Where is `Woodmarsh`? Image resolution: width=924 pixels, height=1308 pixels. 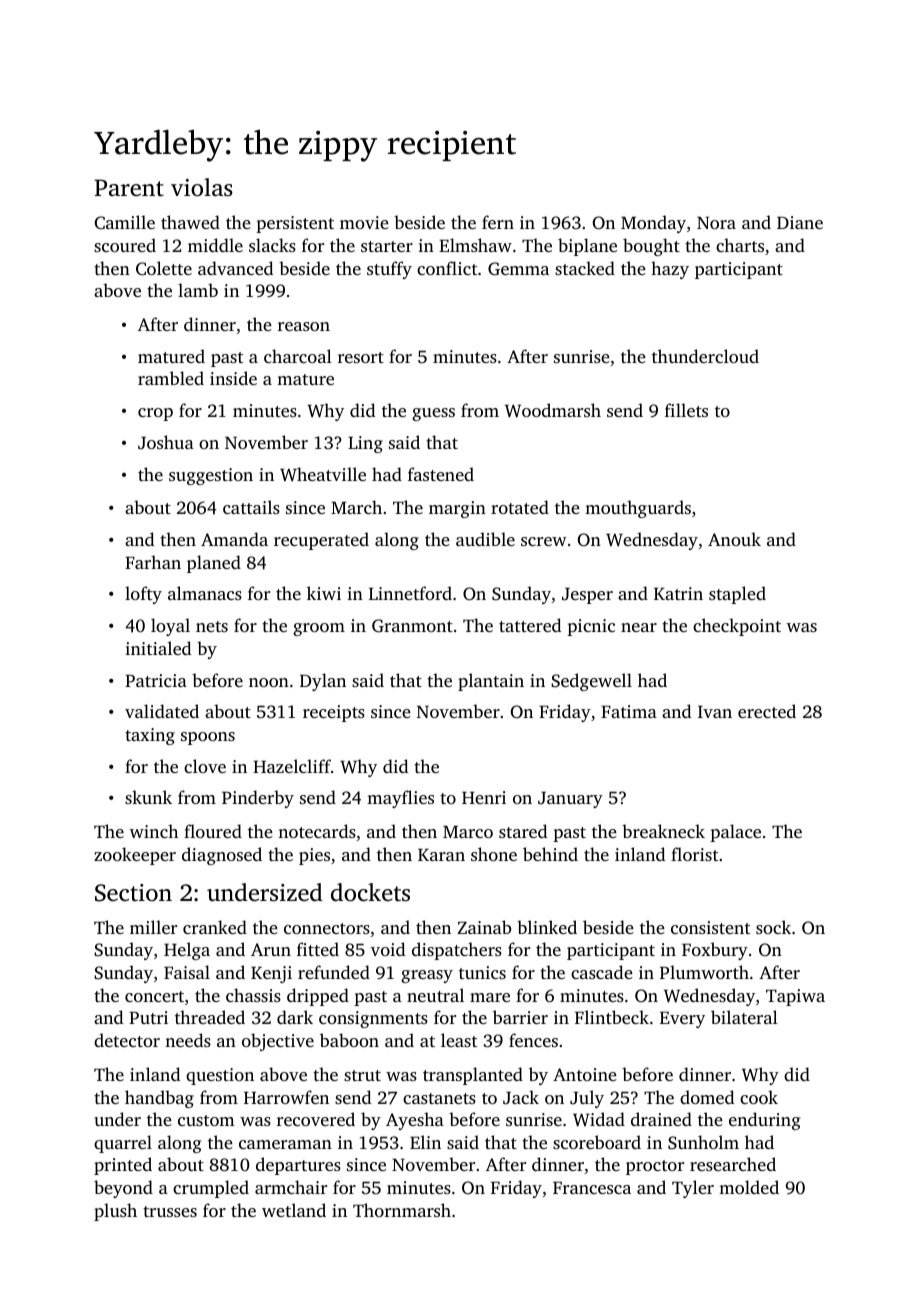 Woodmarsh is located at coordinates (553, 410).
